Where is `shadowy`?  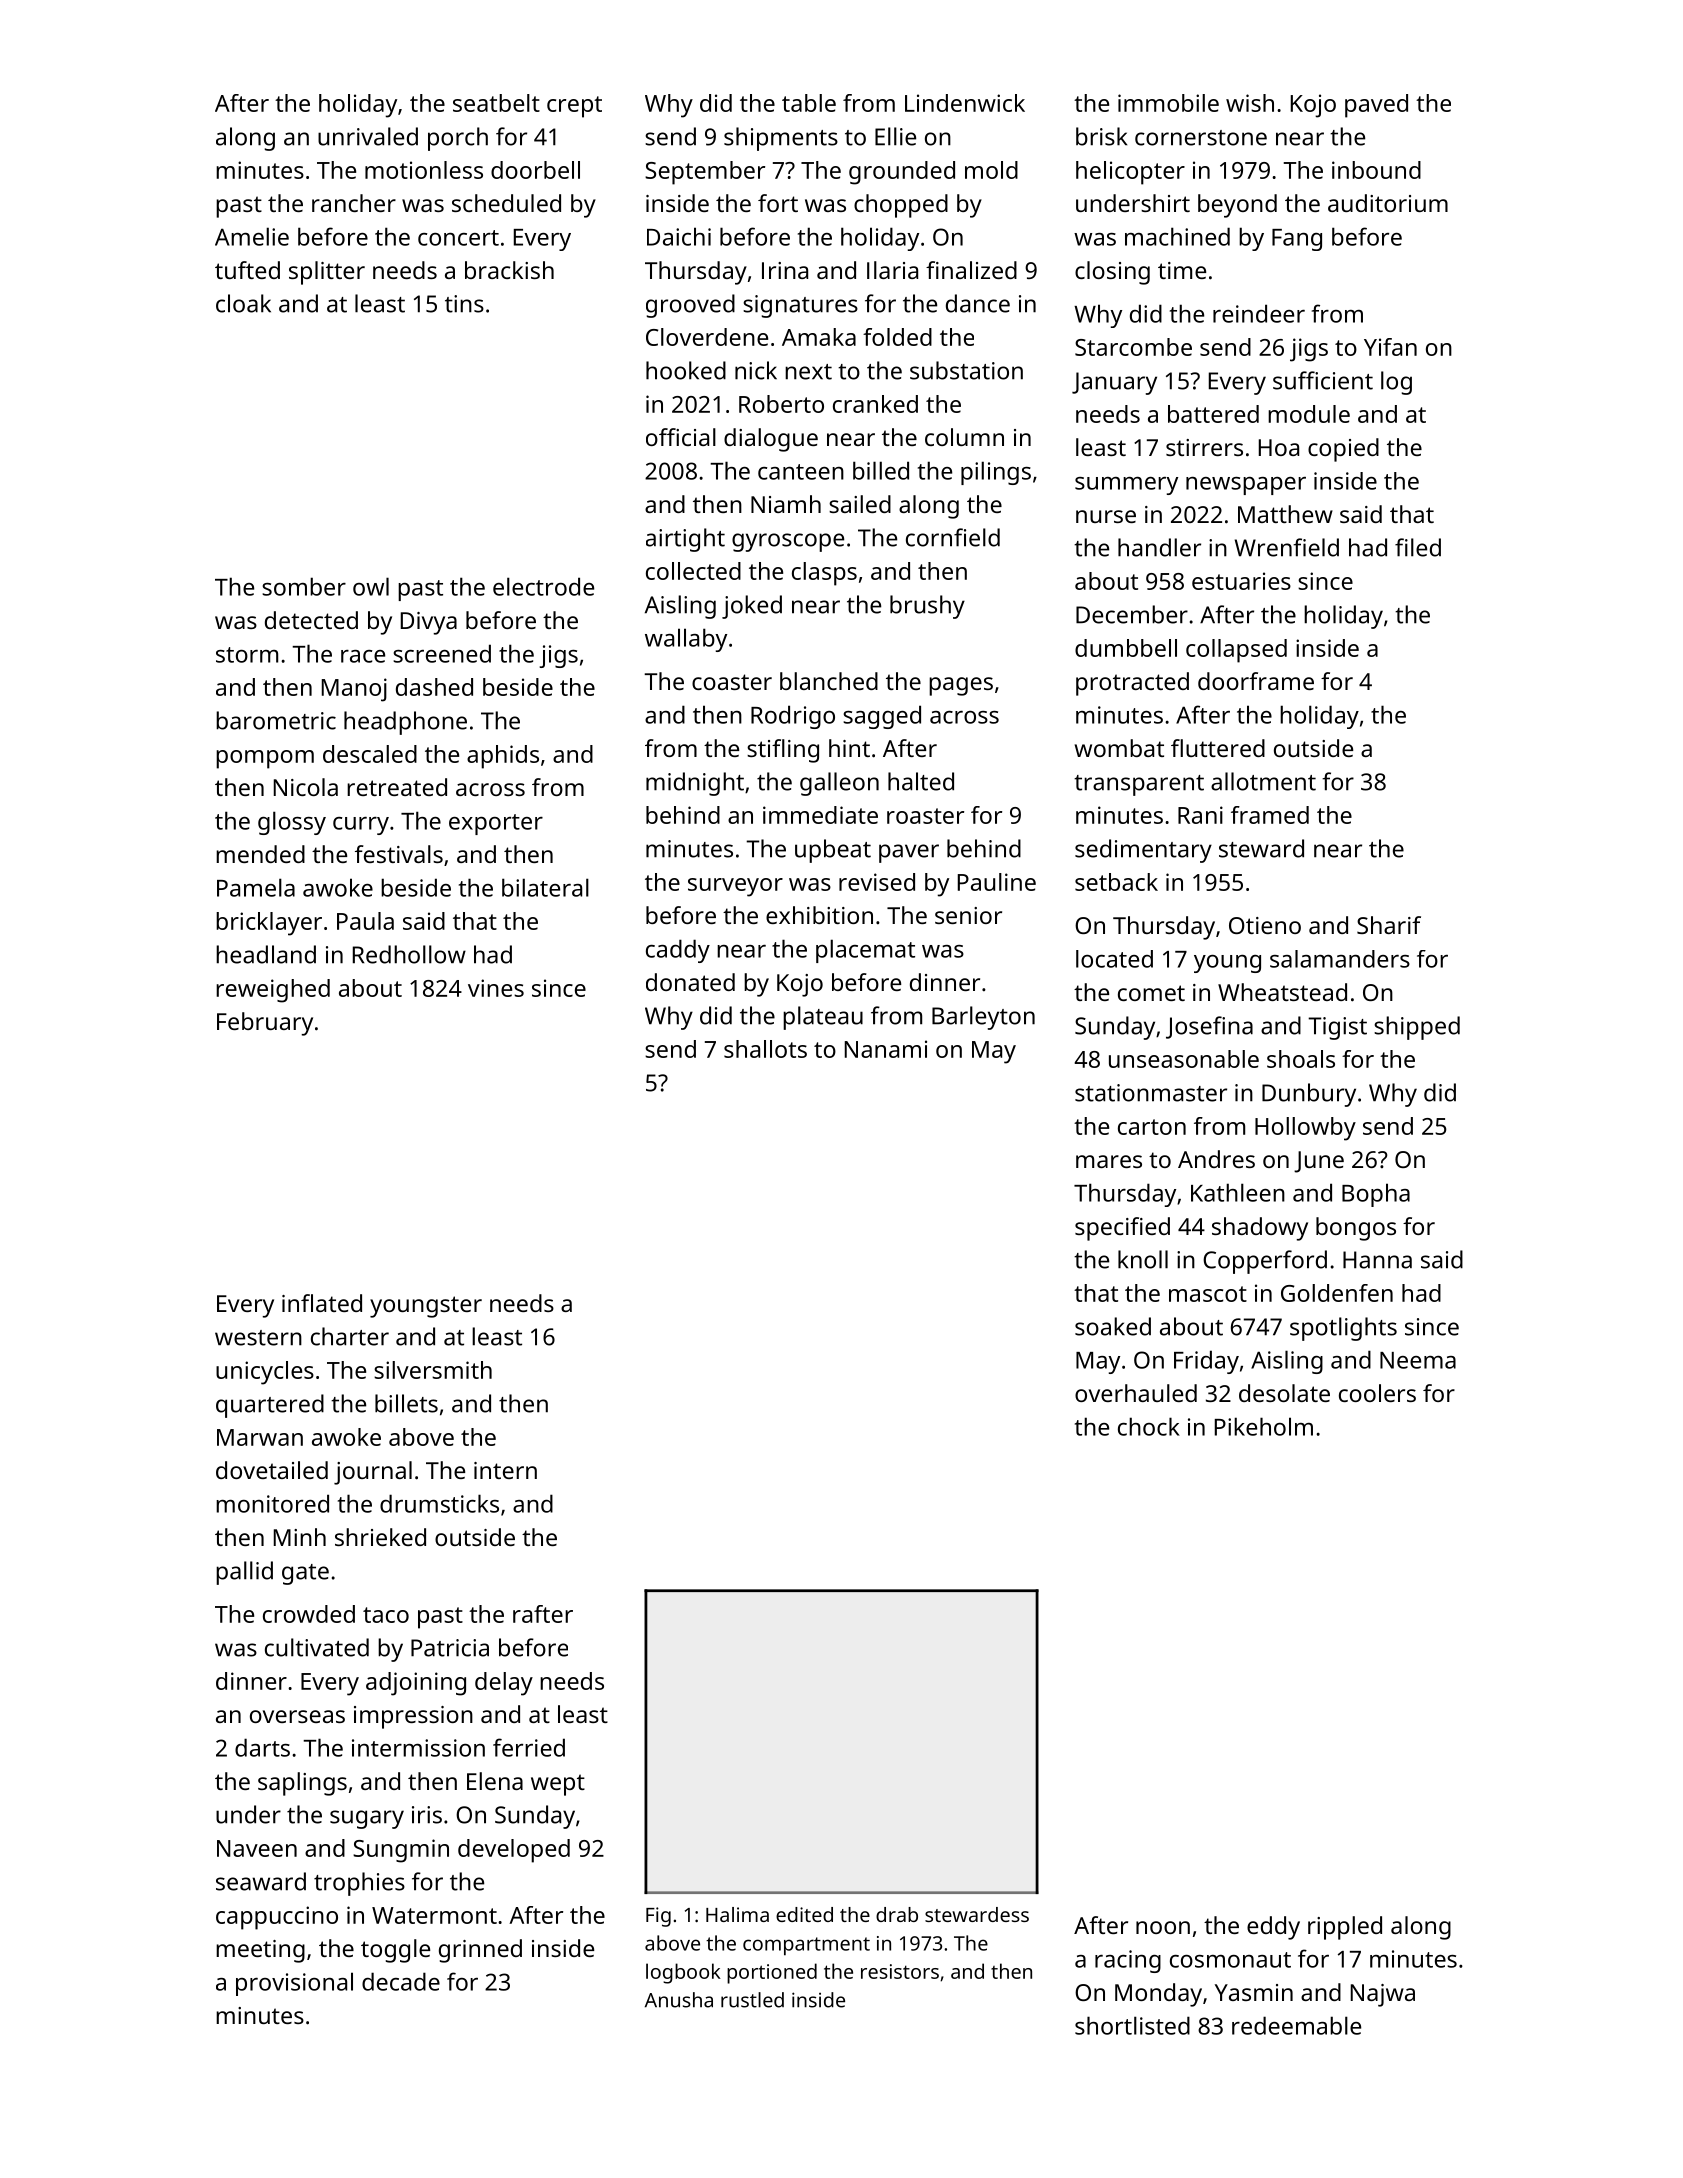 shadowy is located at coordinates (1260, 1229).
